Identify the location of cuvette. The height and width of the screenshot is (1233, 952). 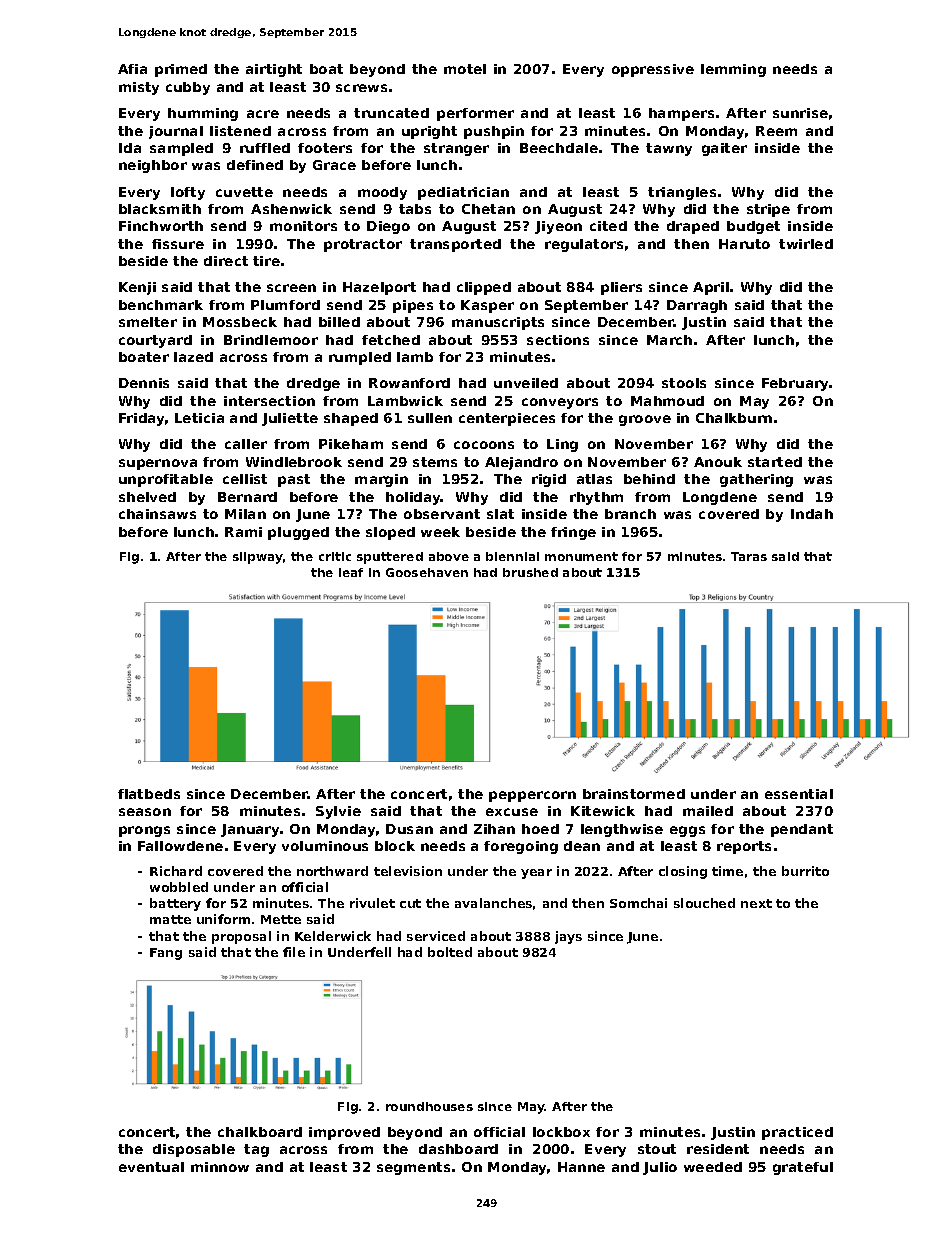
(244, 192).
